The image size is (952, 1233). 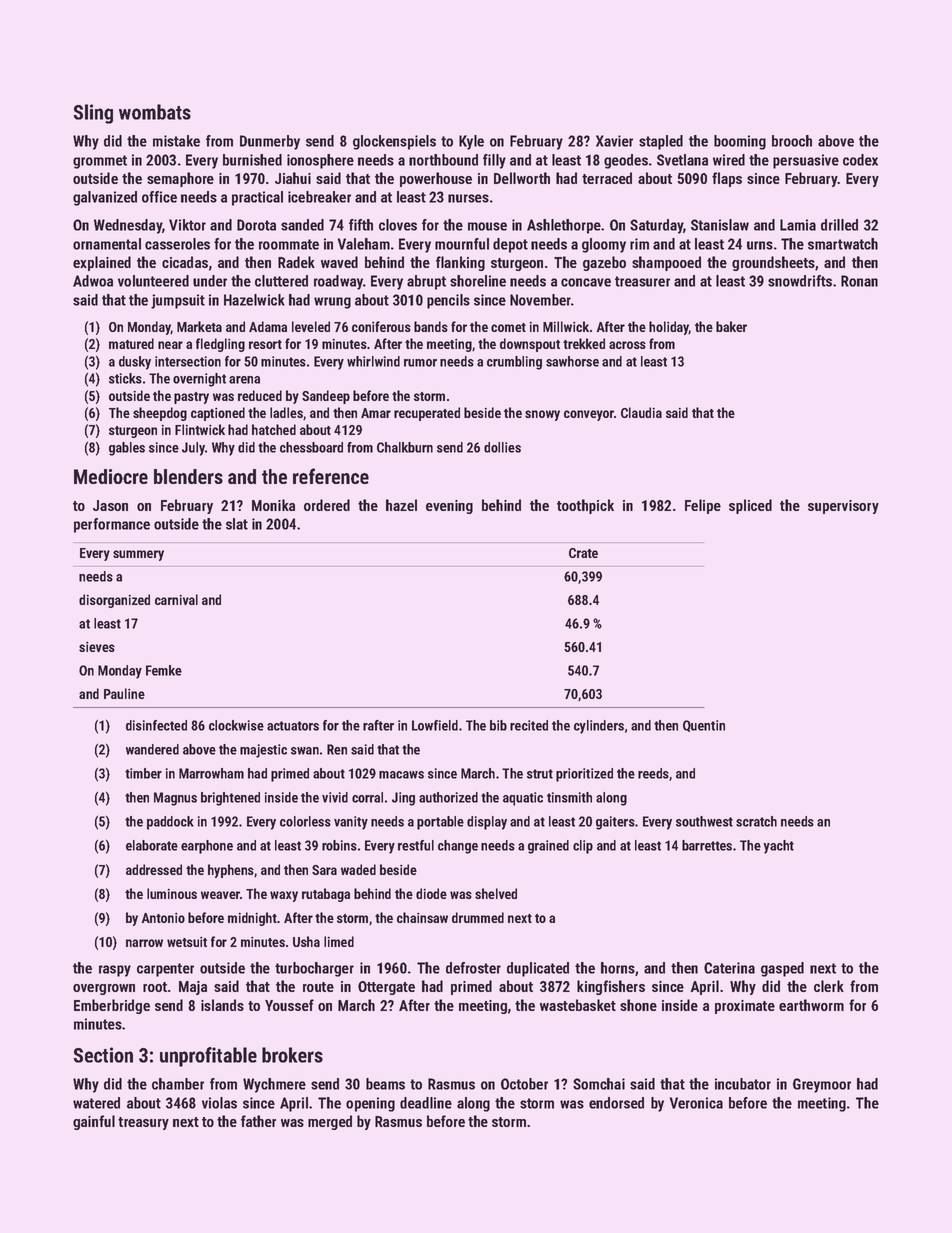 I want to click on Lowfield, so click(x=435, y=725).
